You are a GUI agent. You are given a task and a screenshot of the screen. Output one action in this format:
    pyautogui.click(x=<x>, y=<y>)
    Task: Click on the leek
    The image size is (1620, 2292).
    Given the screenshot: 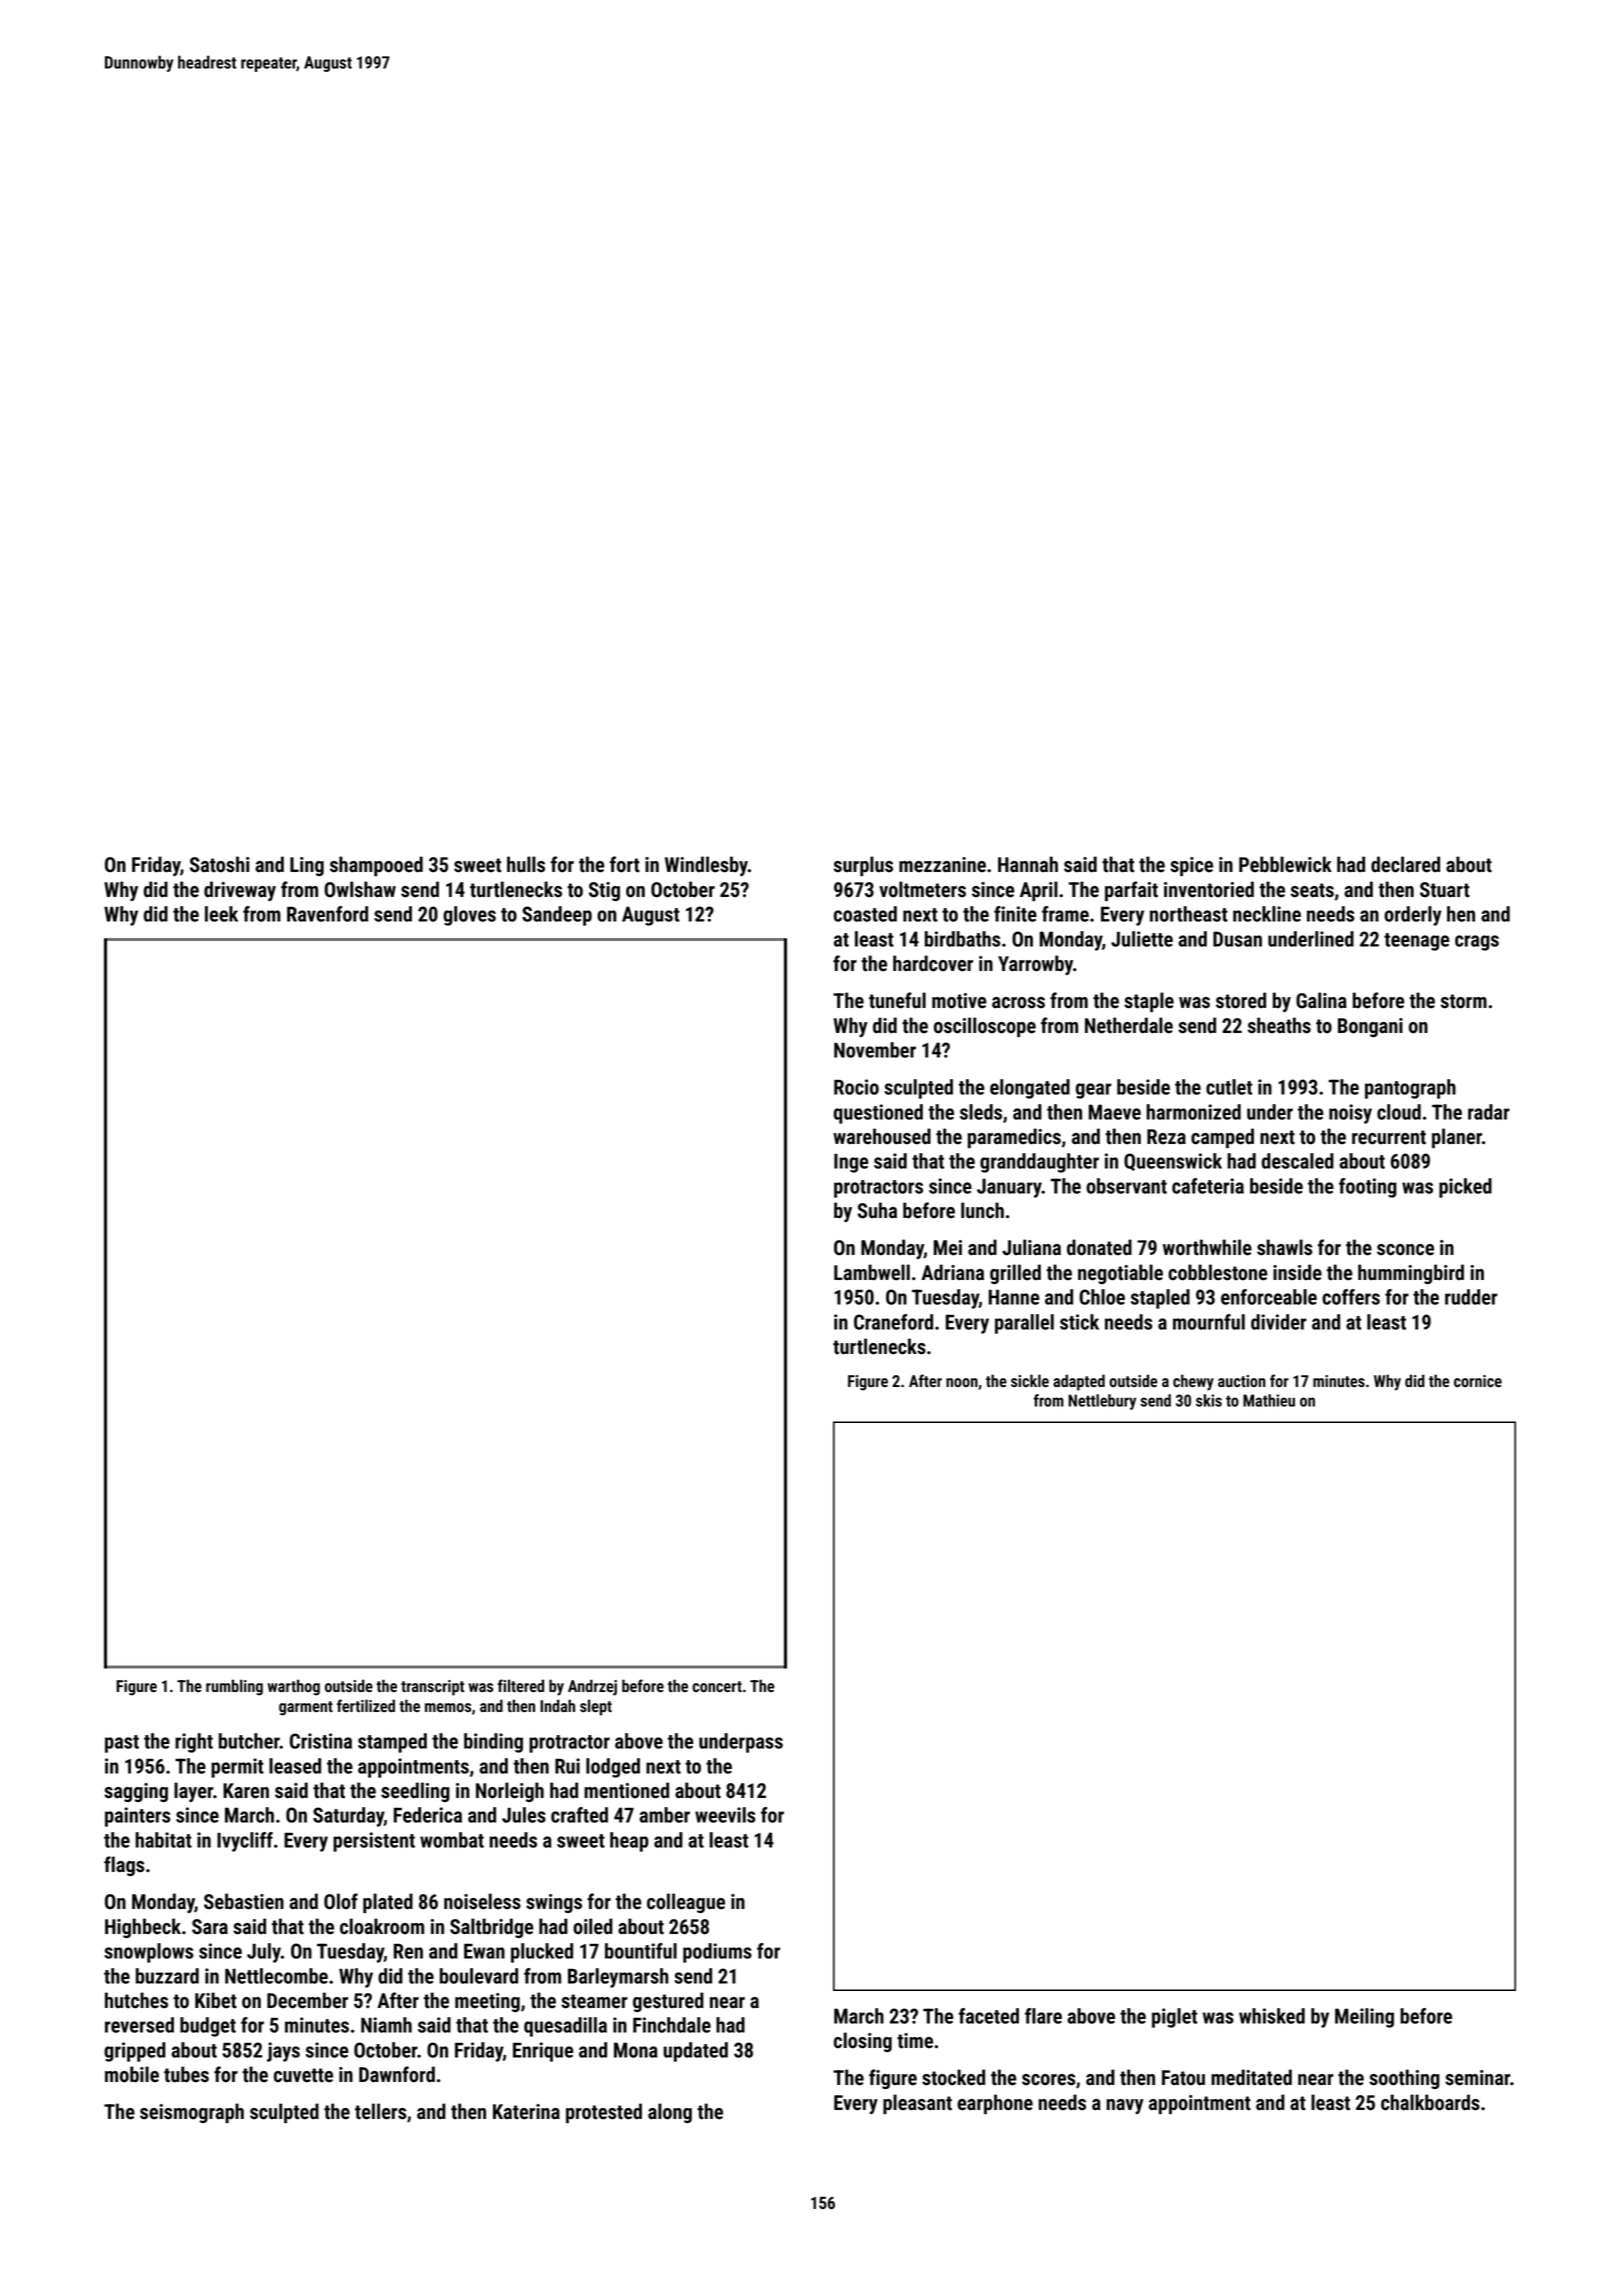 What is the action you would take?
    pyautogui.click(x=221, y=914)
